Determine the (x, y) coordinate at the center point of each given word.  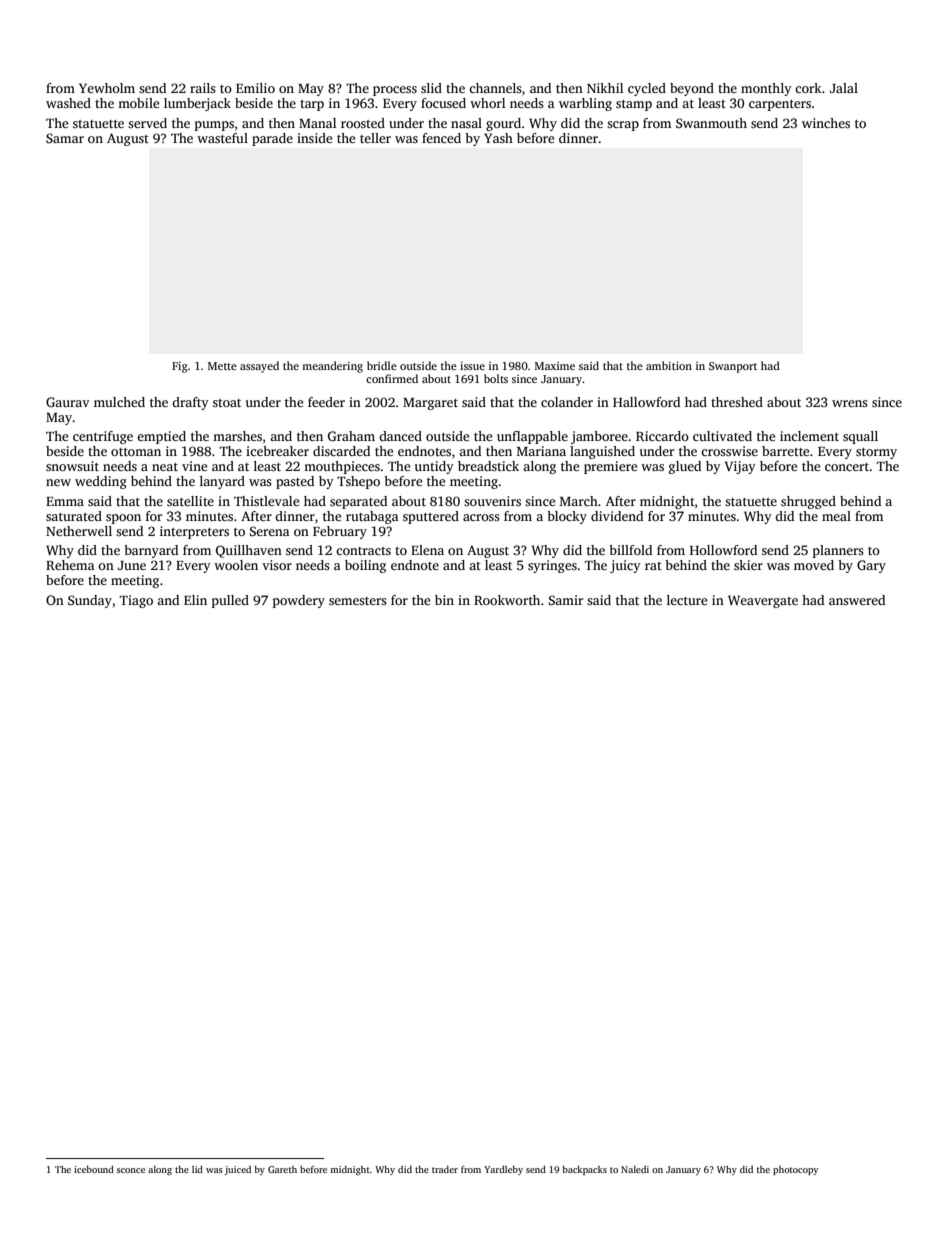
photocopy (795, 1170)
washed (68, 103)
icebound (94, 1169)
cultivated (722, 436)
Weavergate (763, 601)
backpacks (584, 1170)
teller (375, 138)
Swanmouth (711, 123)
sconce (131, 1170)
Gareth (282, 1169)
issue (472, 366)
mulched (119, 402)
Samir (566, 600)
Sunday (90, 601)
